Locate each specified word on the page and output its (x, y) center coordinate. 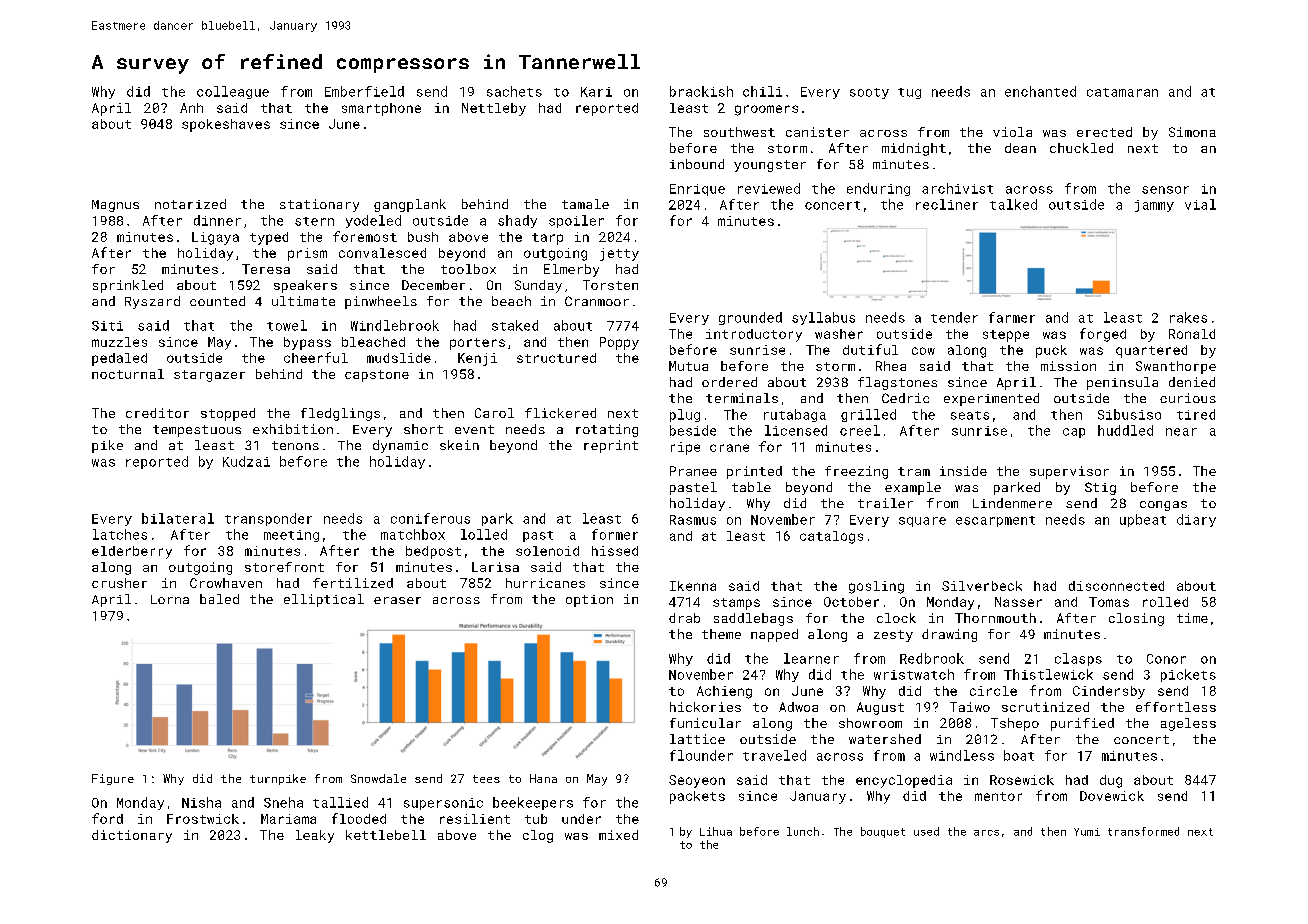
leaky (315, 836)
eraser (397, 600)
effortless (1176, 707)
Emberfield (364, 91)
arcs (986, 833)
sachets (514, 91)
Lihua (716, 831)
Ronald (1192, 334)
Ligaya (215, 238)
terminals (742, 398)
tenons (295, 445)
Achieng (724, 692)
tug (909, 93)
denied (1192, 382)
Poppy (619, 343)
